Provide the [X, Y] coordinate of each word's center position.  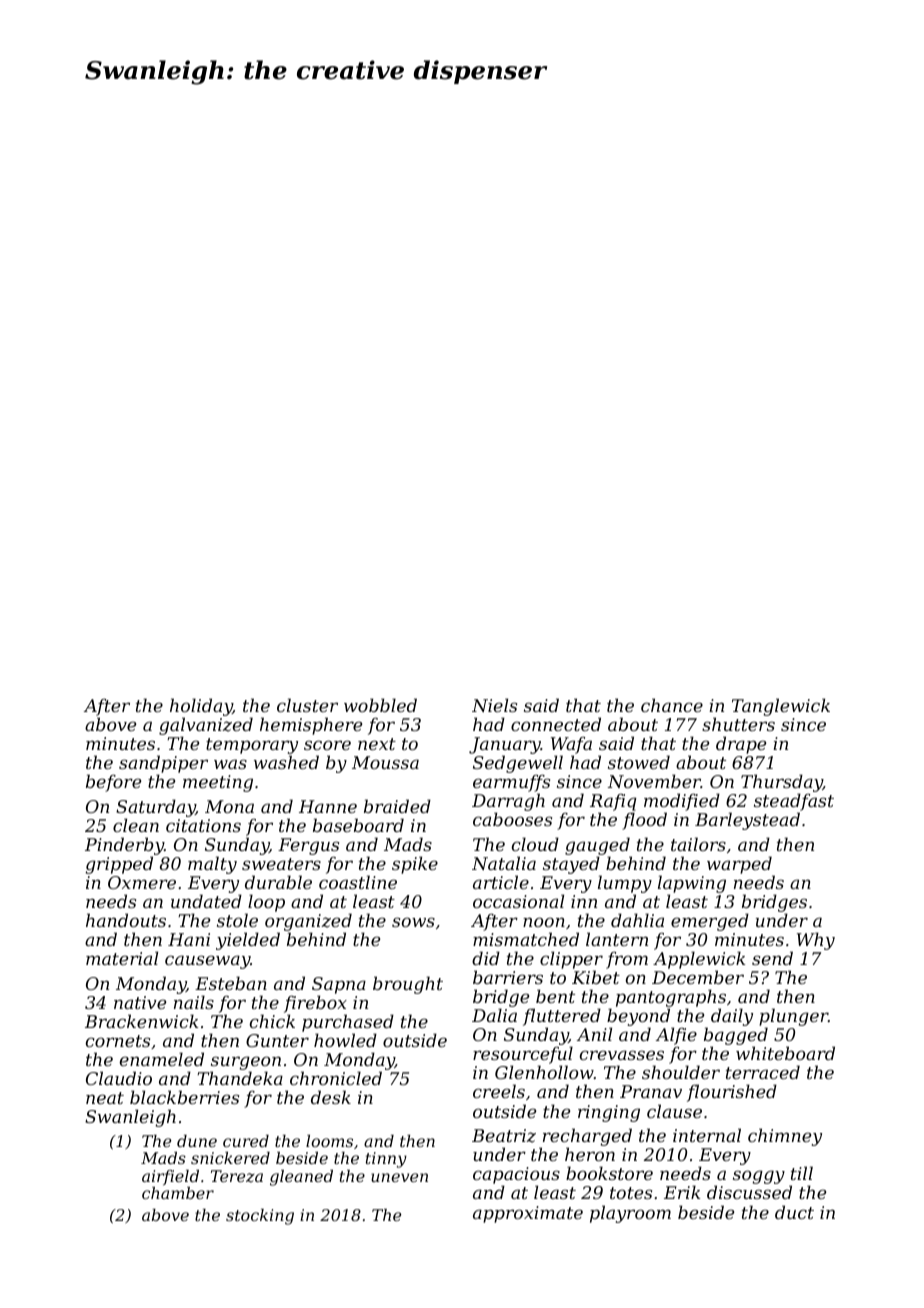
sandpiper [163, 764]
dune [197, 1141]
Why [816, 941]
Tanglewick [781, 707]
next [377, 744]
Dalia [494, 1015]
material [122, 958]
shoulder [681, 1072]
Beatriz [504, 1136]
